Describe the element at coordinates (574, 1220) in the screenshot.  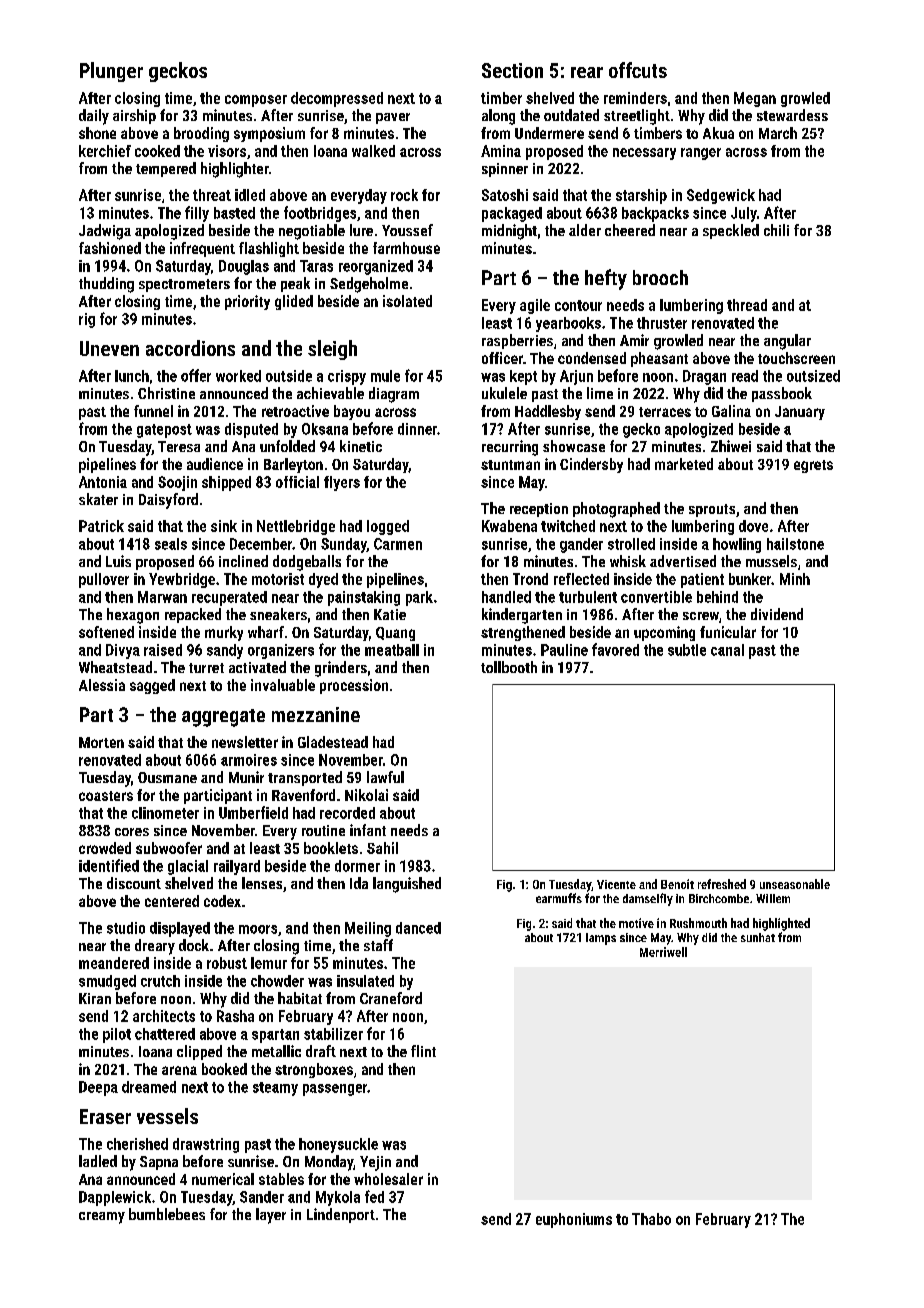
I see `euphoniums` at that location.
